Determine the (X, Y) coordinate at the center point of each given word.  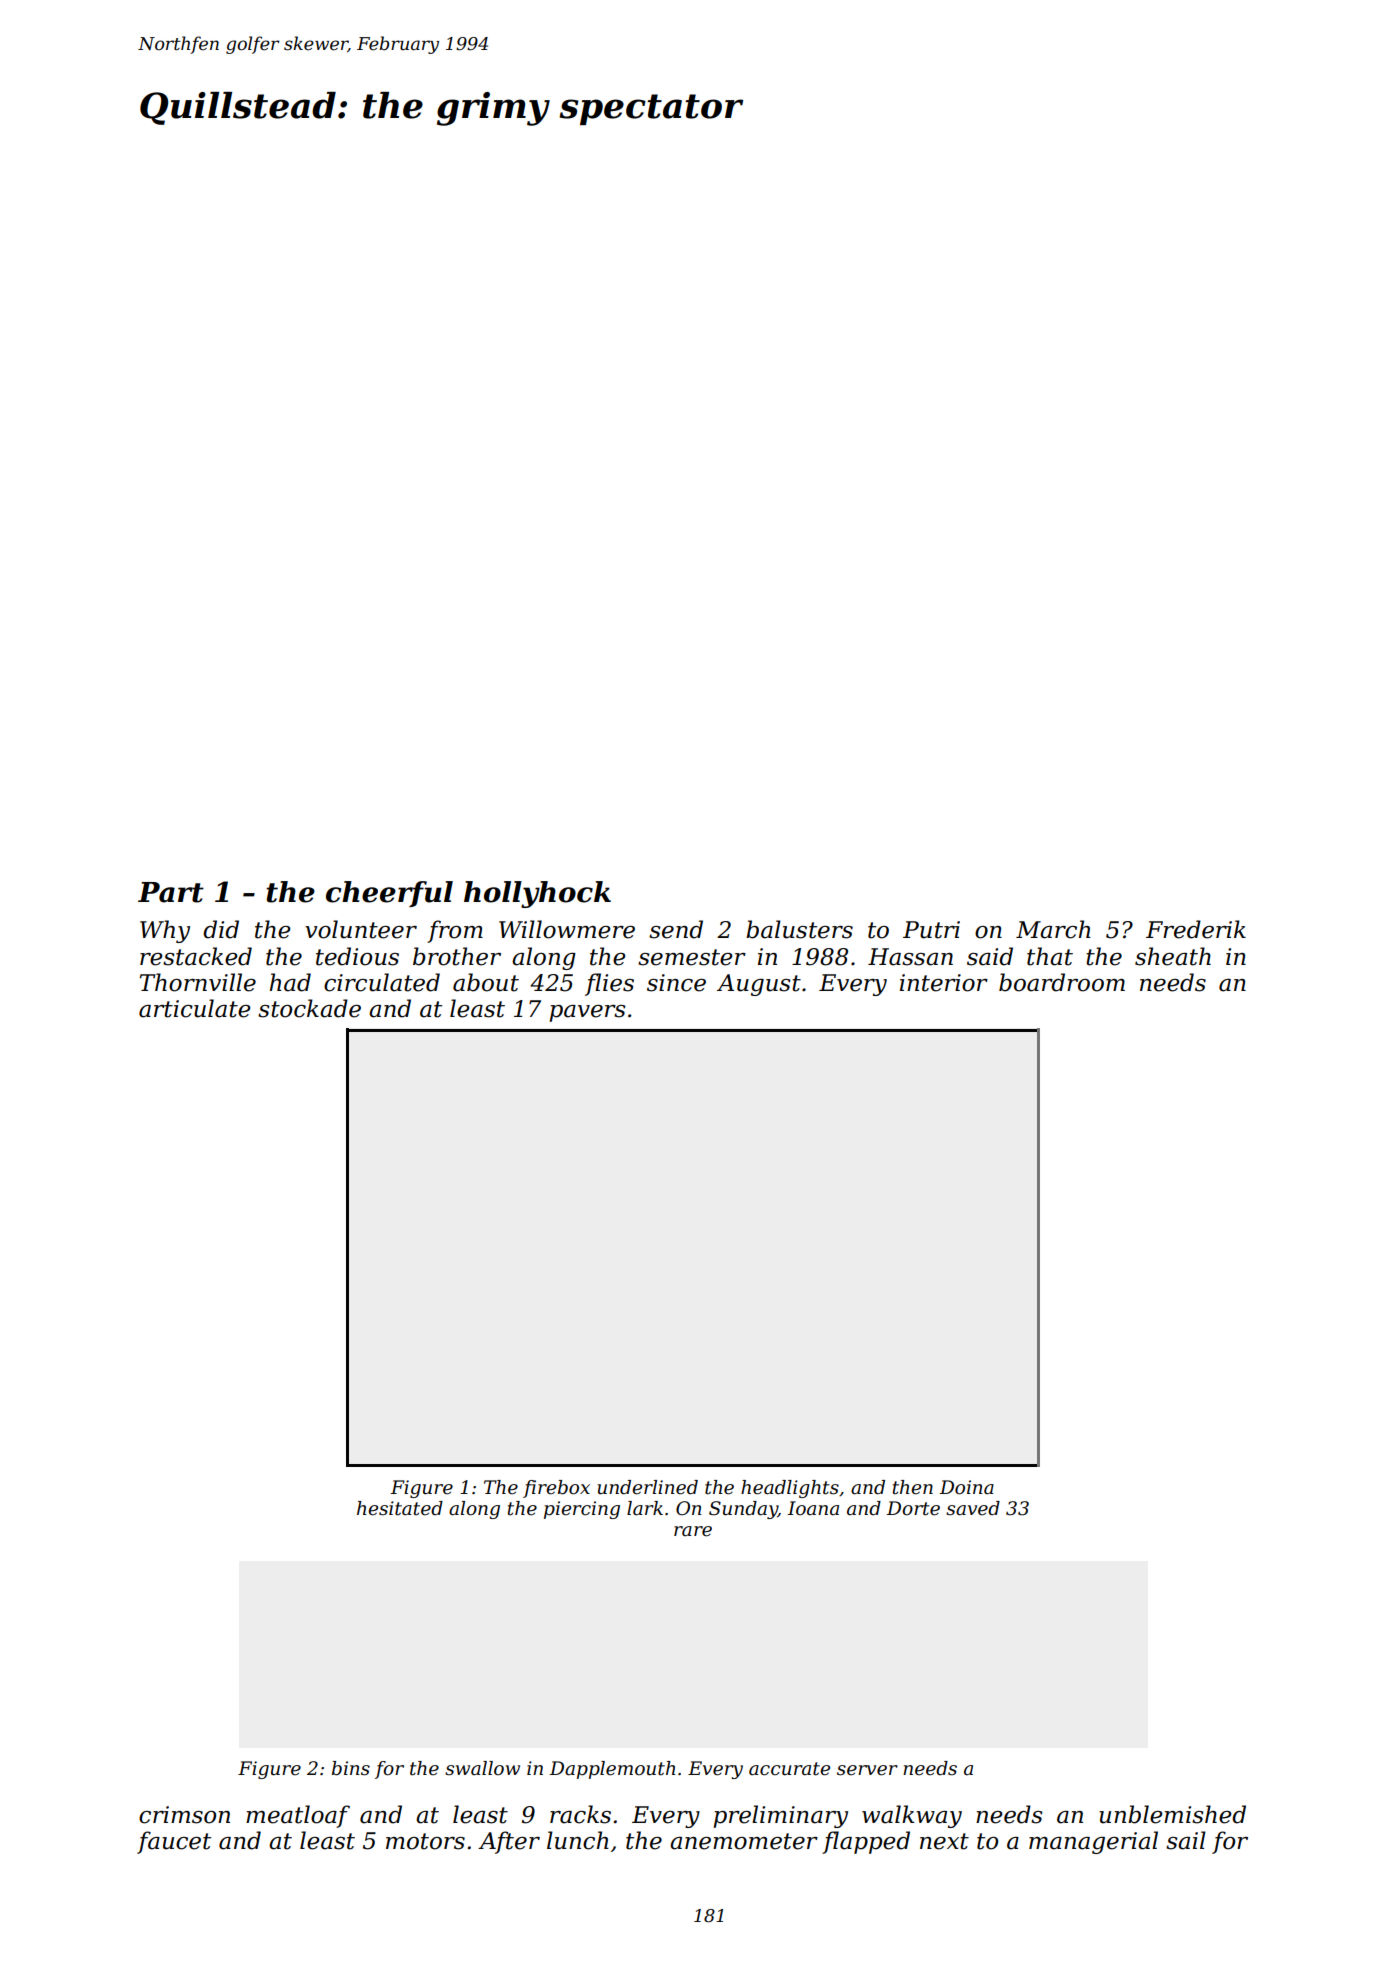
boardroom (1062, 982)
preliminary (780, 1816)
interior (944, 983)
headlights (790, 1489)
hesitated (400, 1508)
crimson (184, 1815)
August (759, 985)
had (290, 982)
